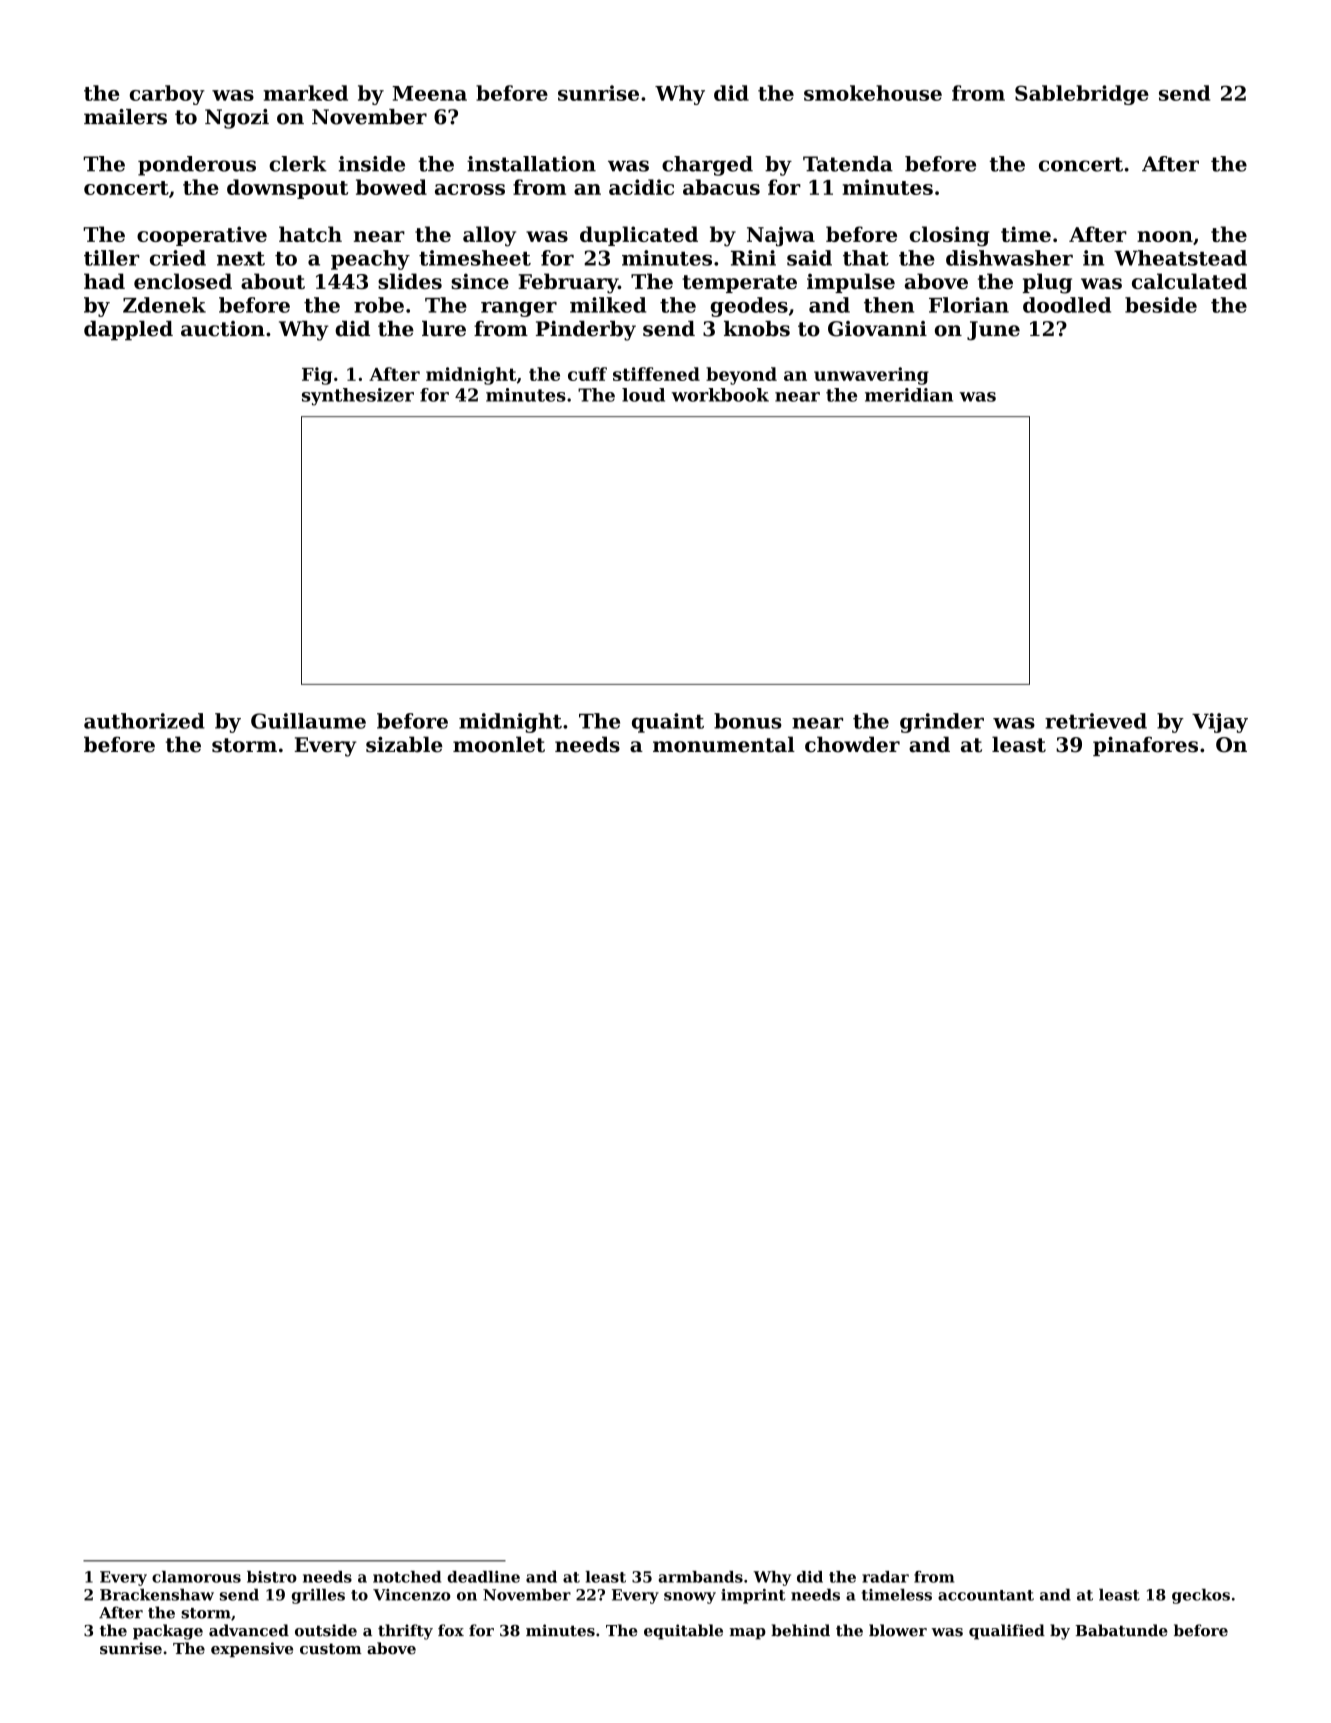 This screenshot has width=1331, height=1723. What do you see at coordinates (499, 744) in the screenshot?
I see `moonlet` at bounding box center [499, 744].
